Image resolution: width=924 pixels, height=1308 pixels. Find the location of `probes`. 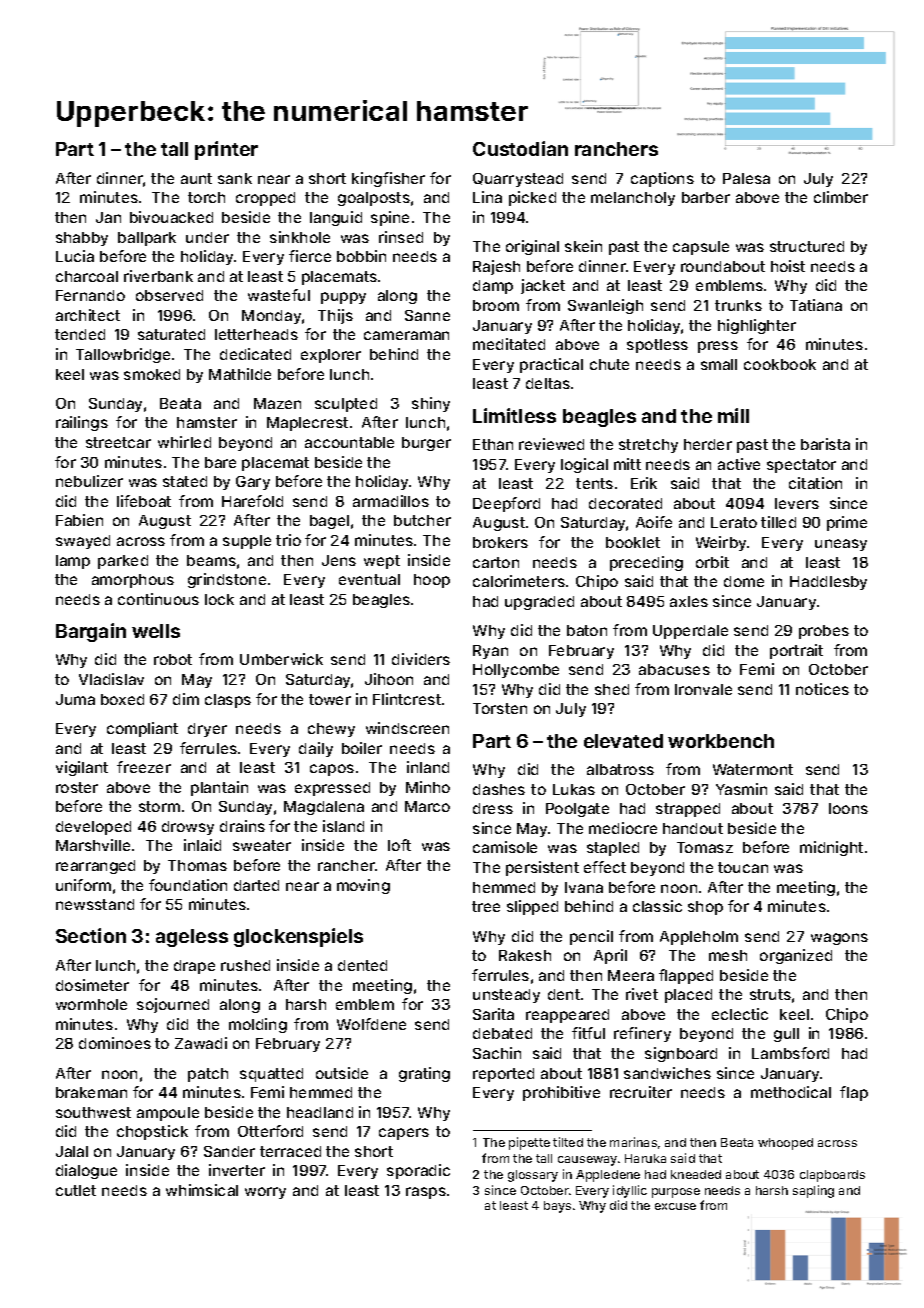

probes is located at coordinates (824, 632).
